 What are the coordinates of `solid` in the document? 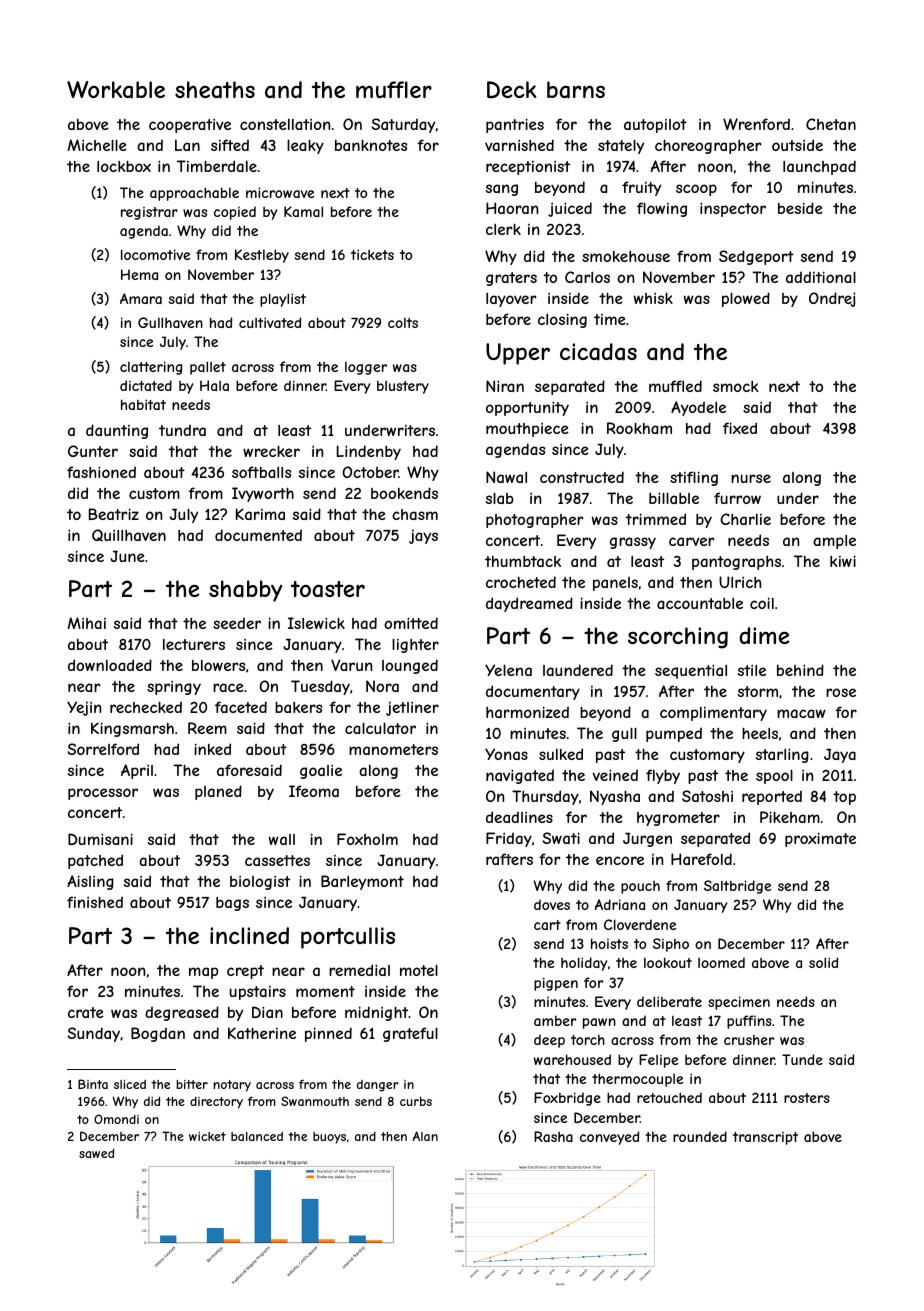 It's located at (823, 962).
